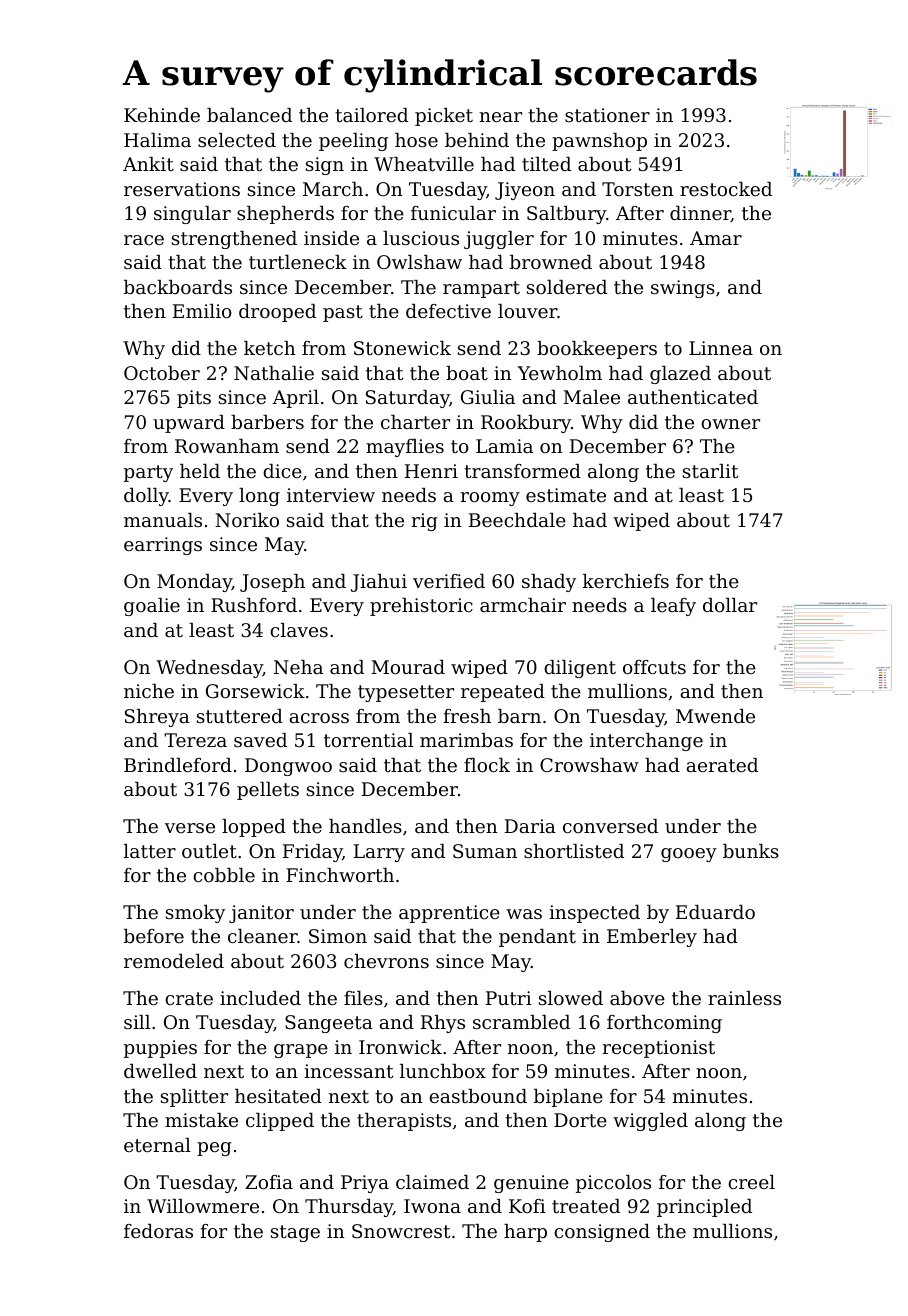  Describe the element at coordinates (566, 215) in the page. I see `Saltbury` at that location.
